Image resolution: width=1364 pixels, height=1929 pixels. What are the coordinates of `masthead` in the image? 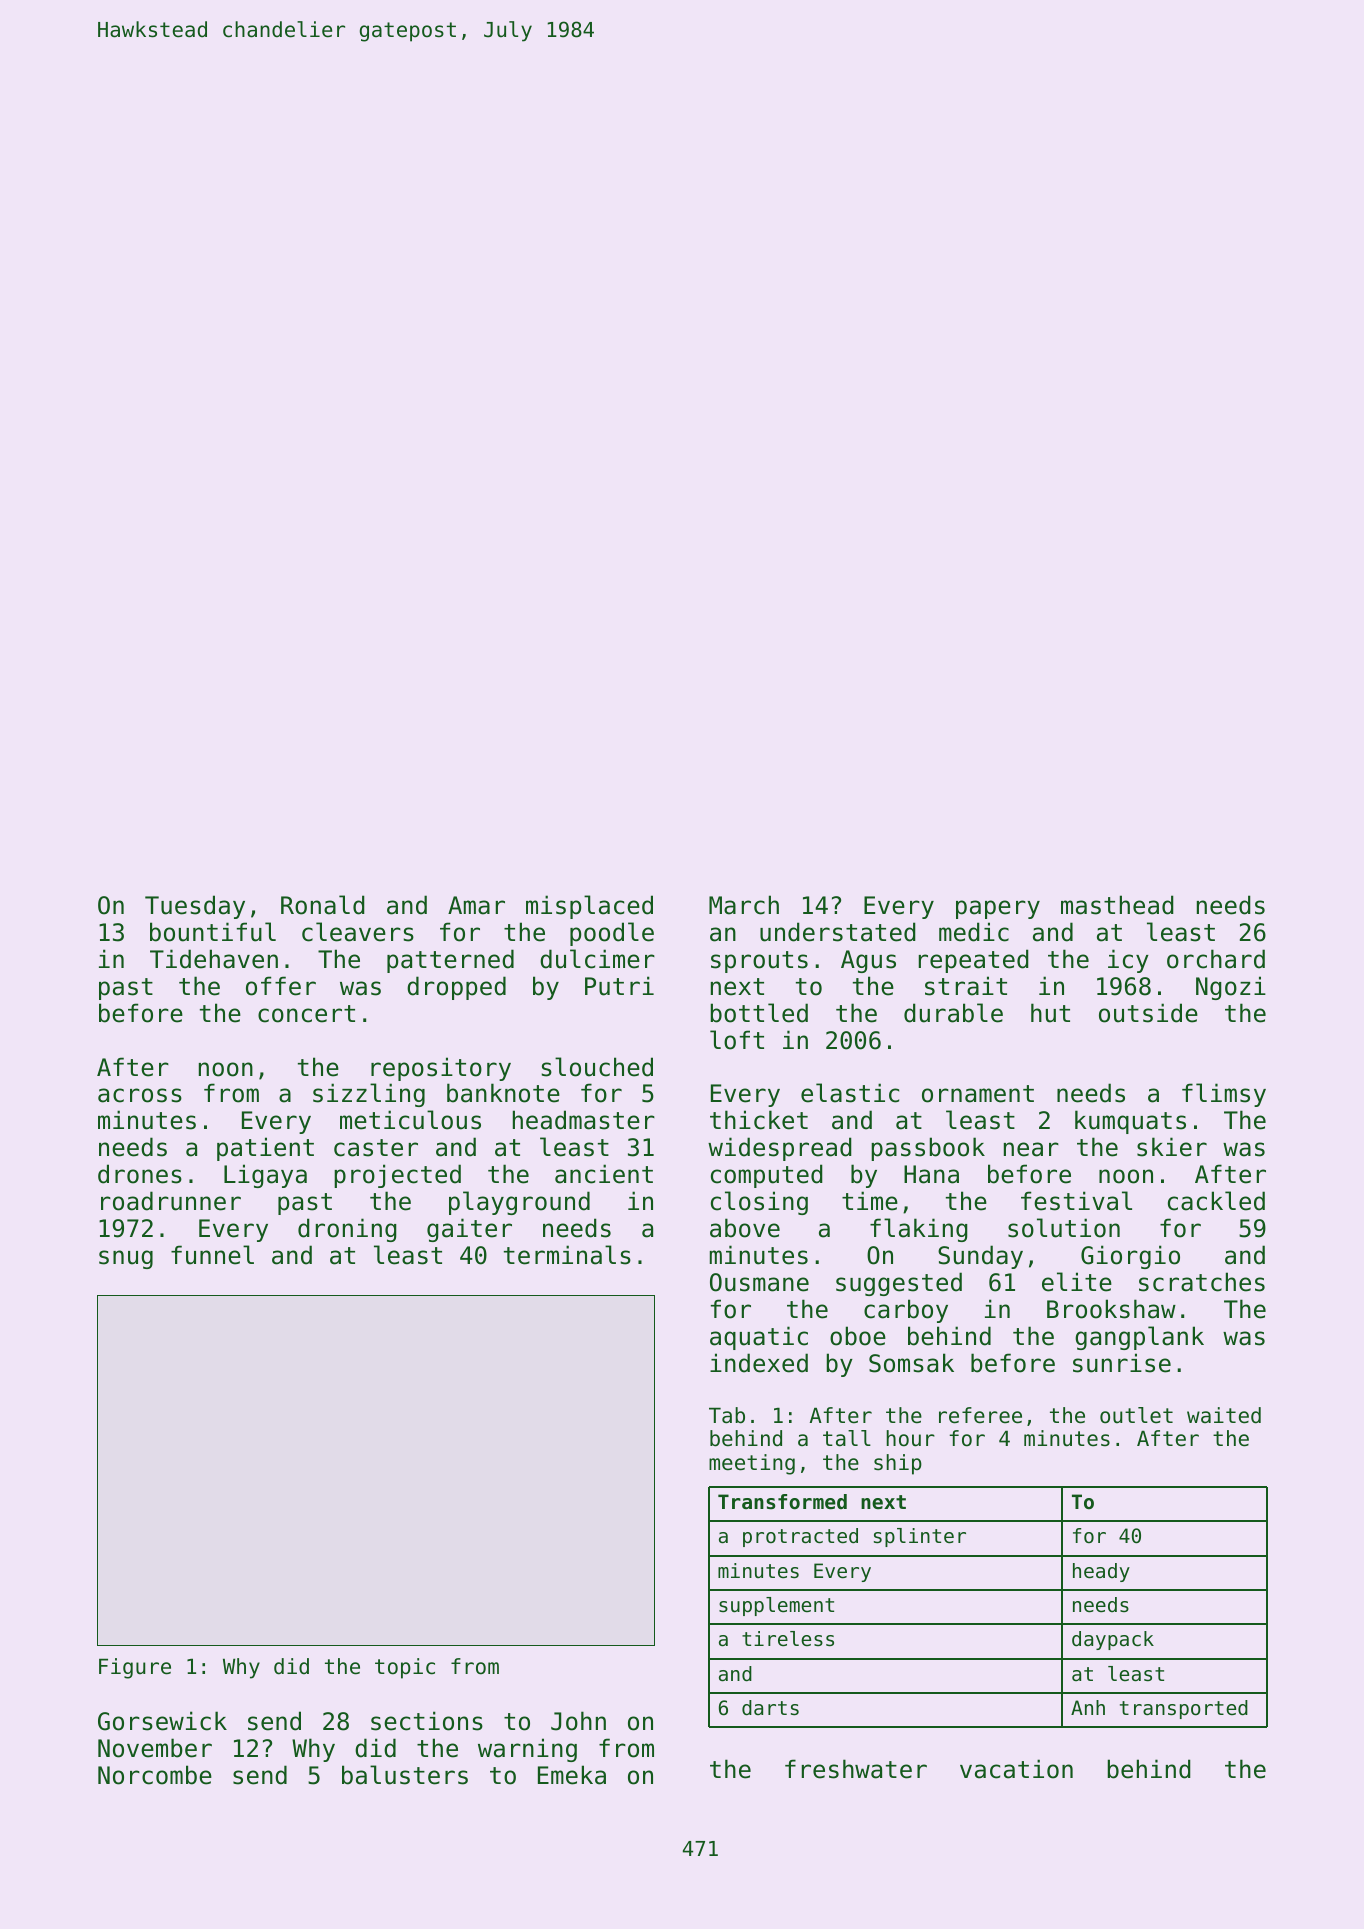 It's located at (1117, 905).
